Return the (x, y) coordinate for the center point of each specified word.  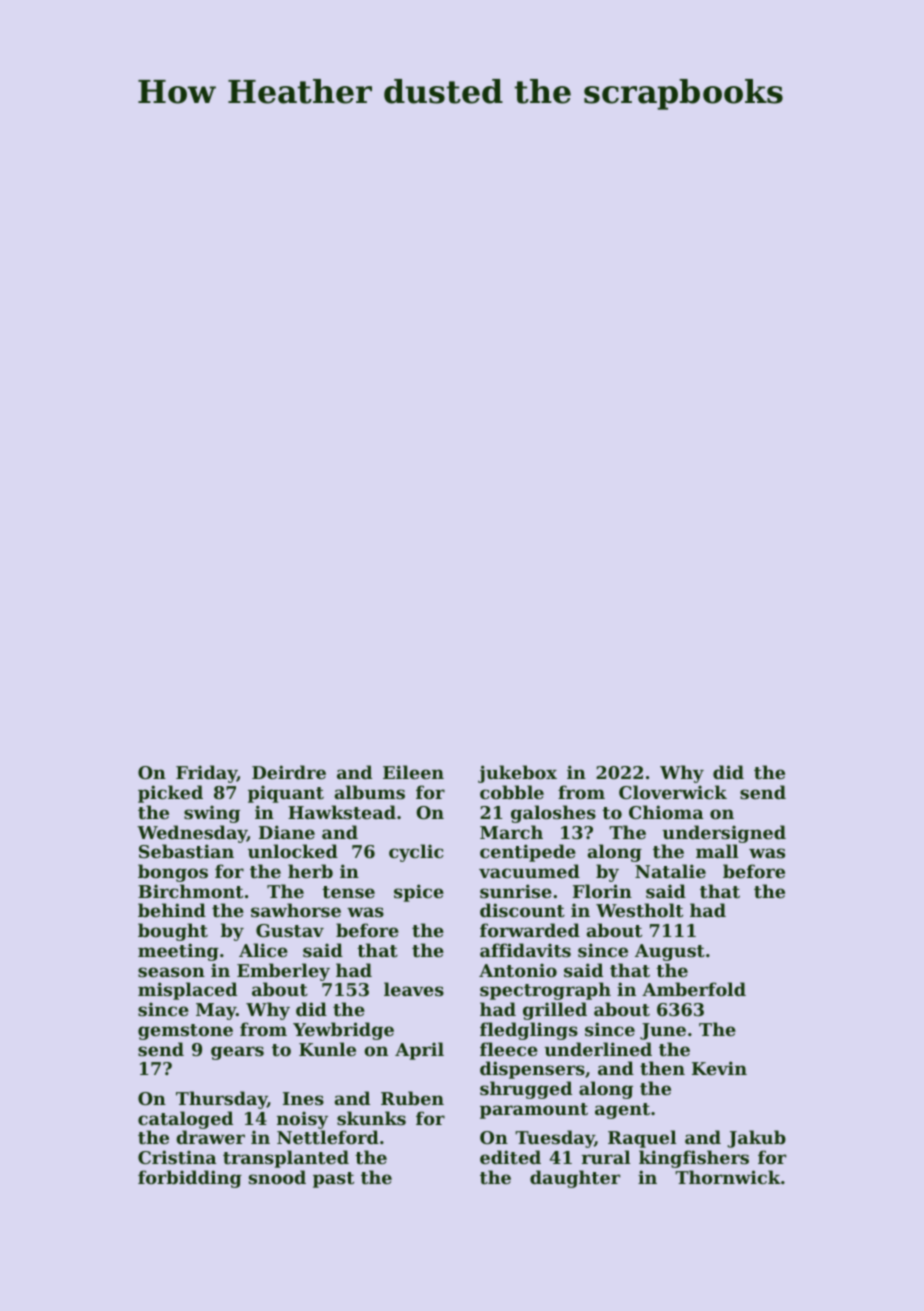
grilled (555, 1011)
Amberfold (694, 989)
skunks (371, 1118)
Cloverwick (673, 792)
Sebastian (186, 851)
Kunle (327, 1049)
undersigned (724, 834)
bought (173, 932)
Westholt (639, 910)
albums (370, 792)
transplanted (286, 1159)
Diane (287, 832)
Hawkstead (342, 812)
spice (419, 893)
